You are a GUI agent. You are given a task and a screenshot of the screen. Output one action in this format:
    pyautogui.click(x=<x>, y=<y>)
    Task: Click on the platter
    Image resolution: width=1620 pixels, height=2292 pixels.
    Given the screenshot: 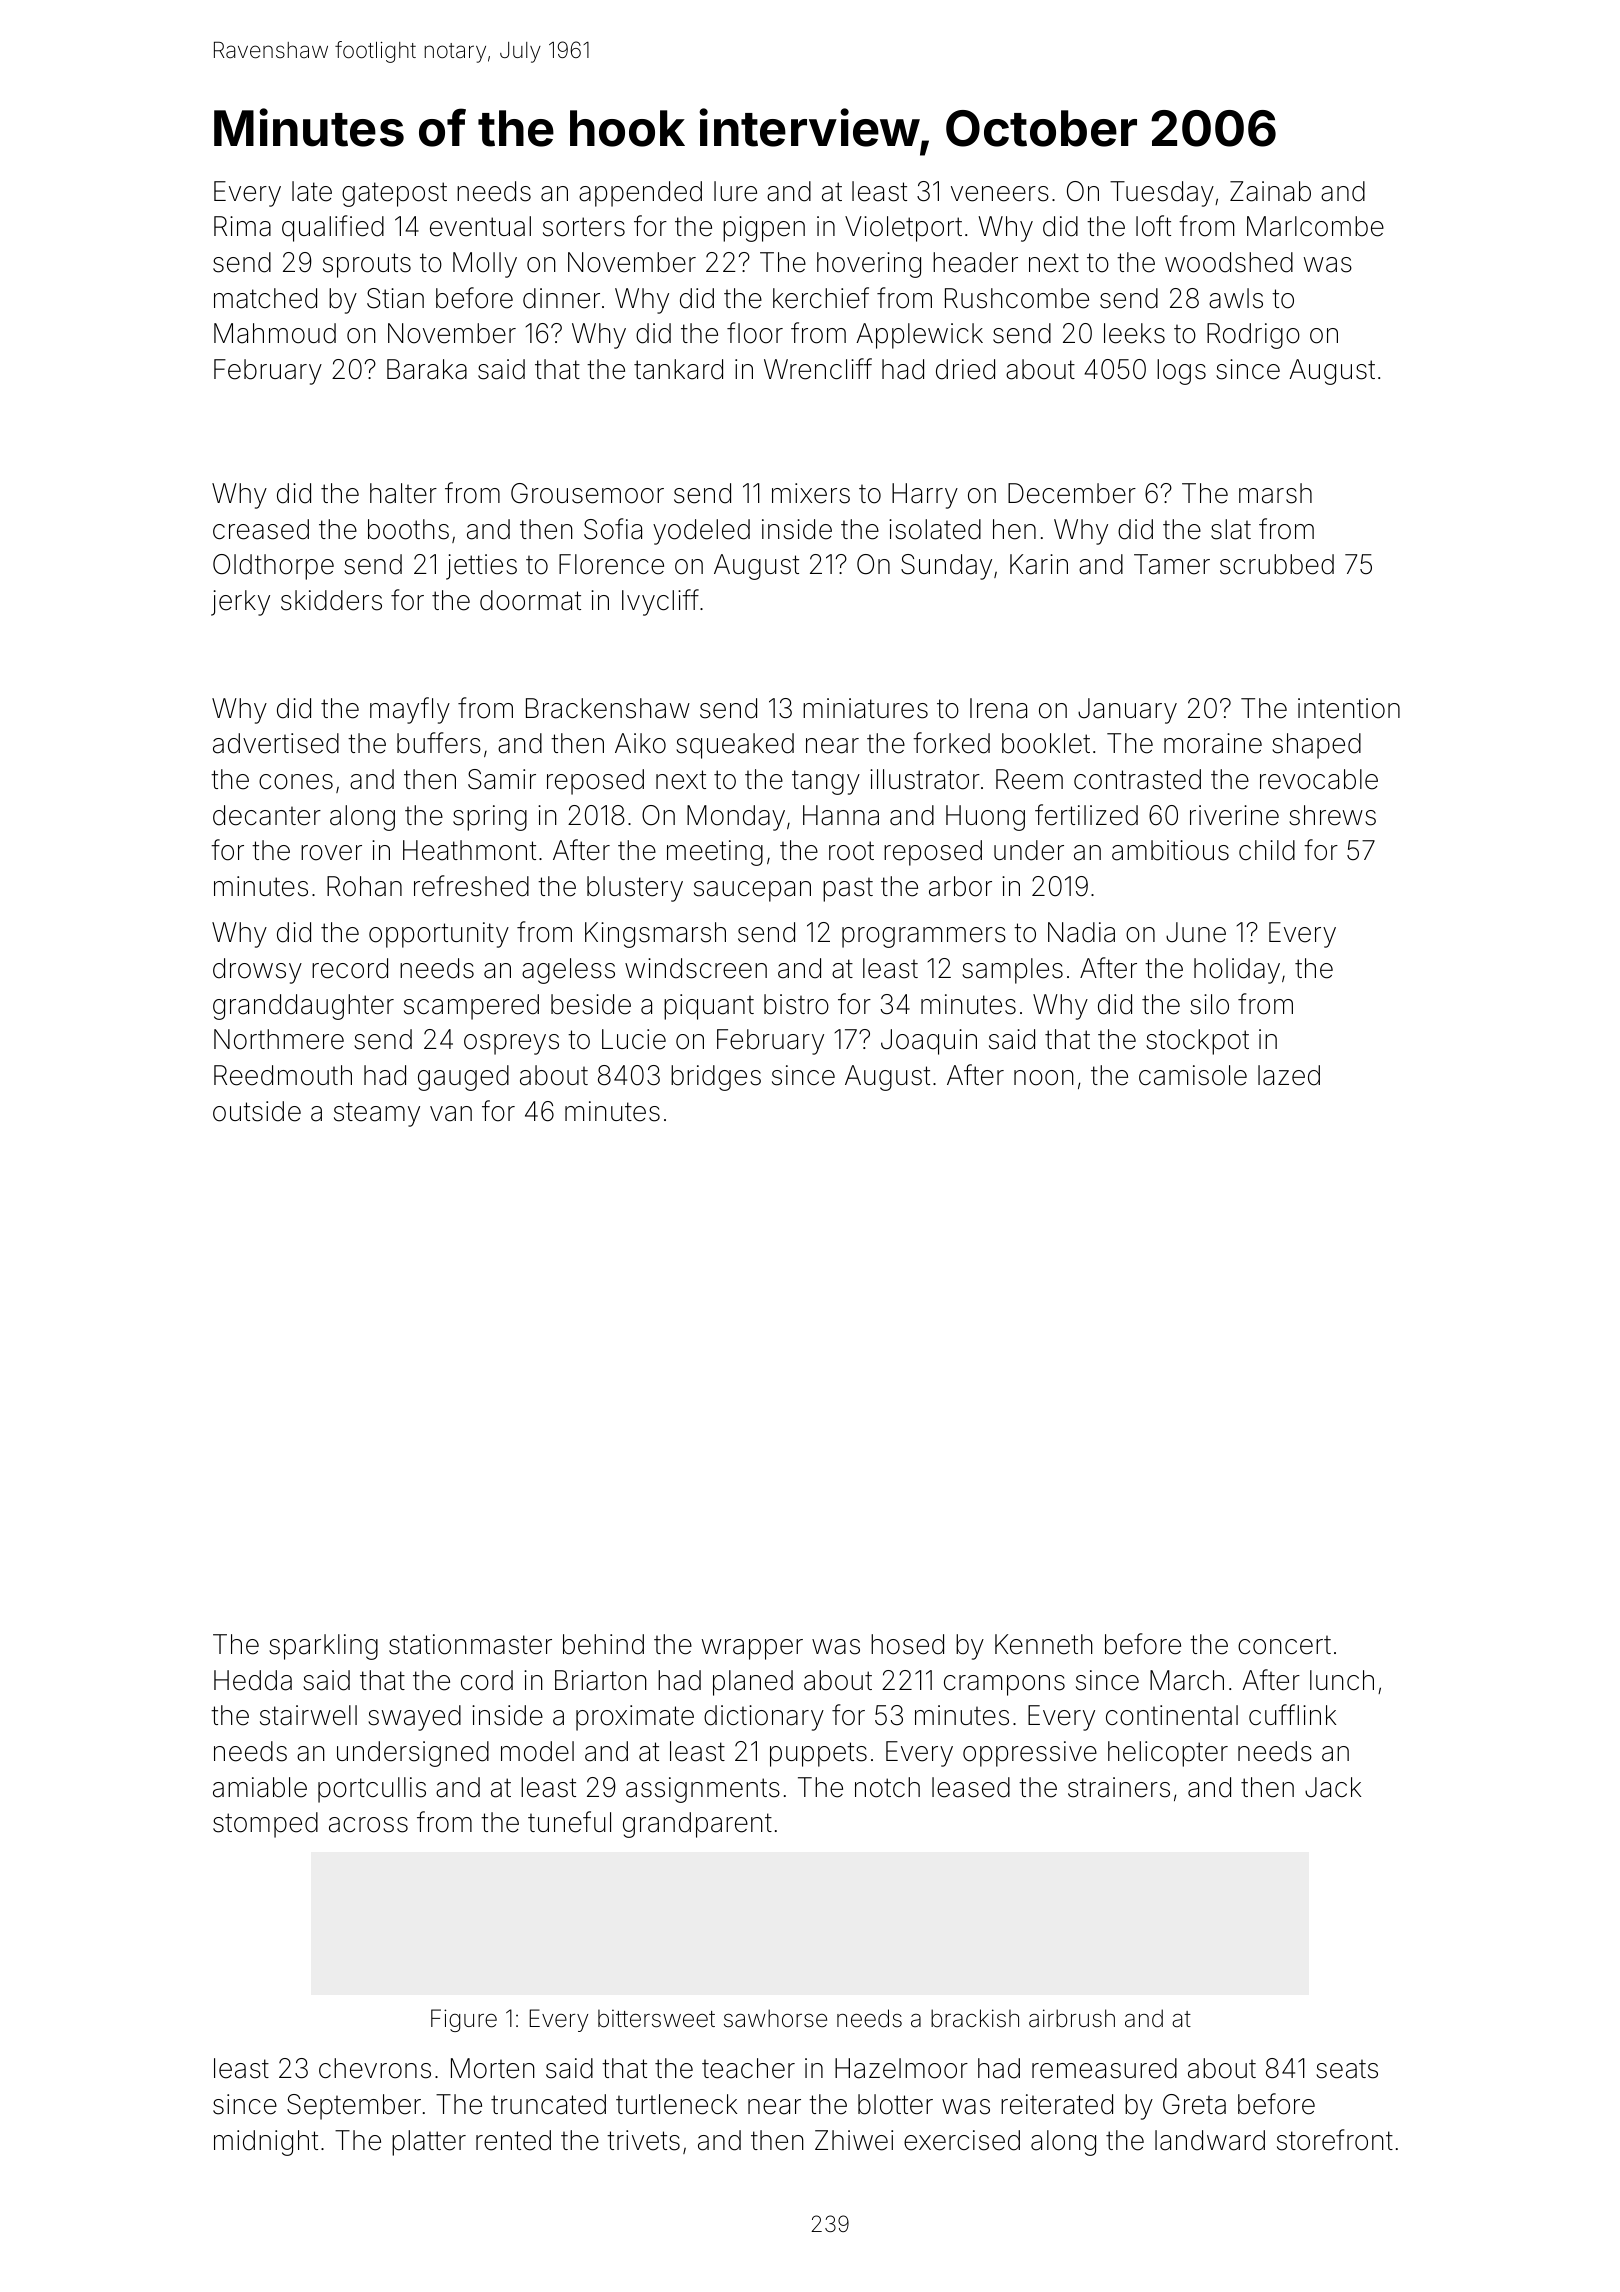 What is the action you would take?
    pyautogui.click(x=429, y=2143)
